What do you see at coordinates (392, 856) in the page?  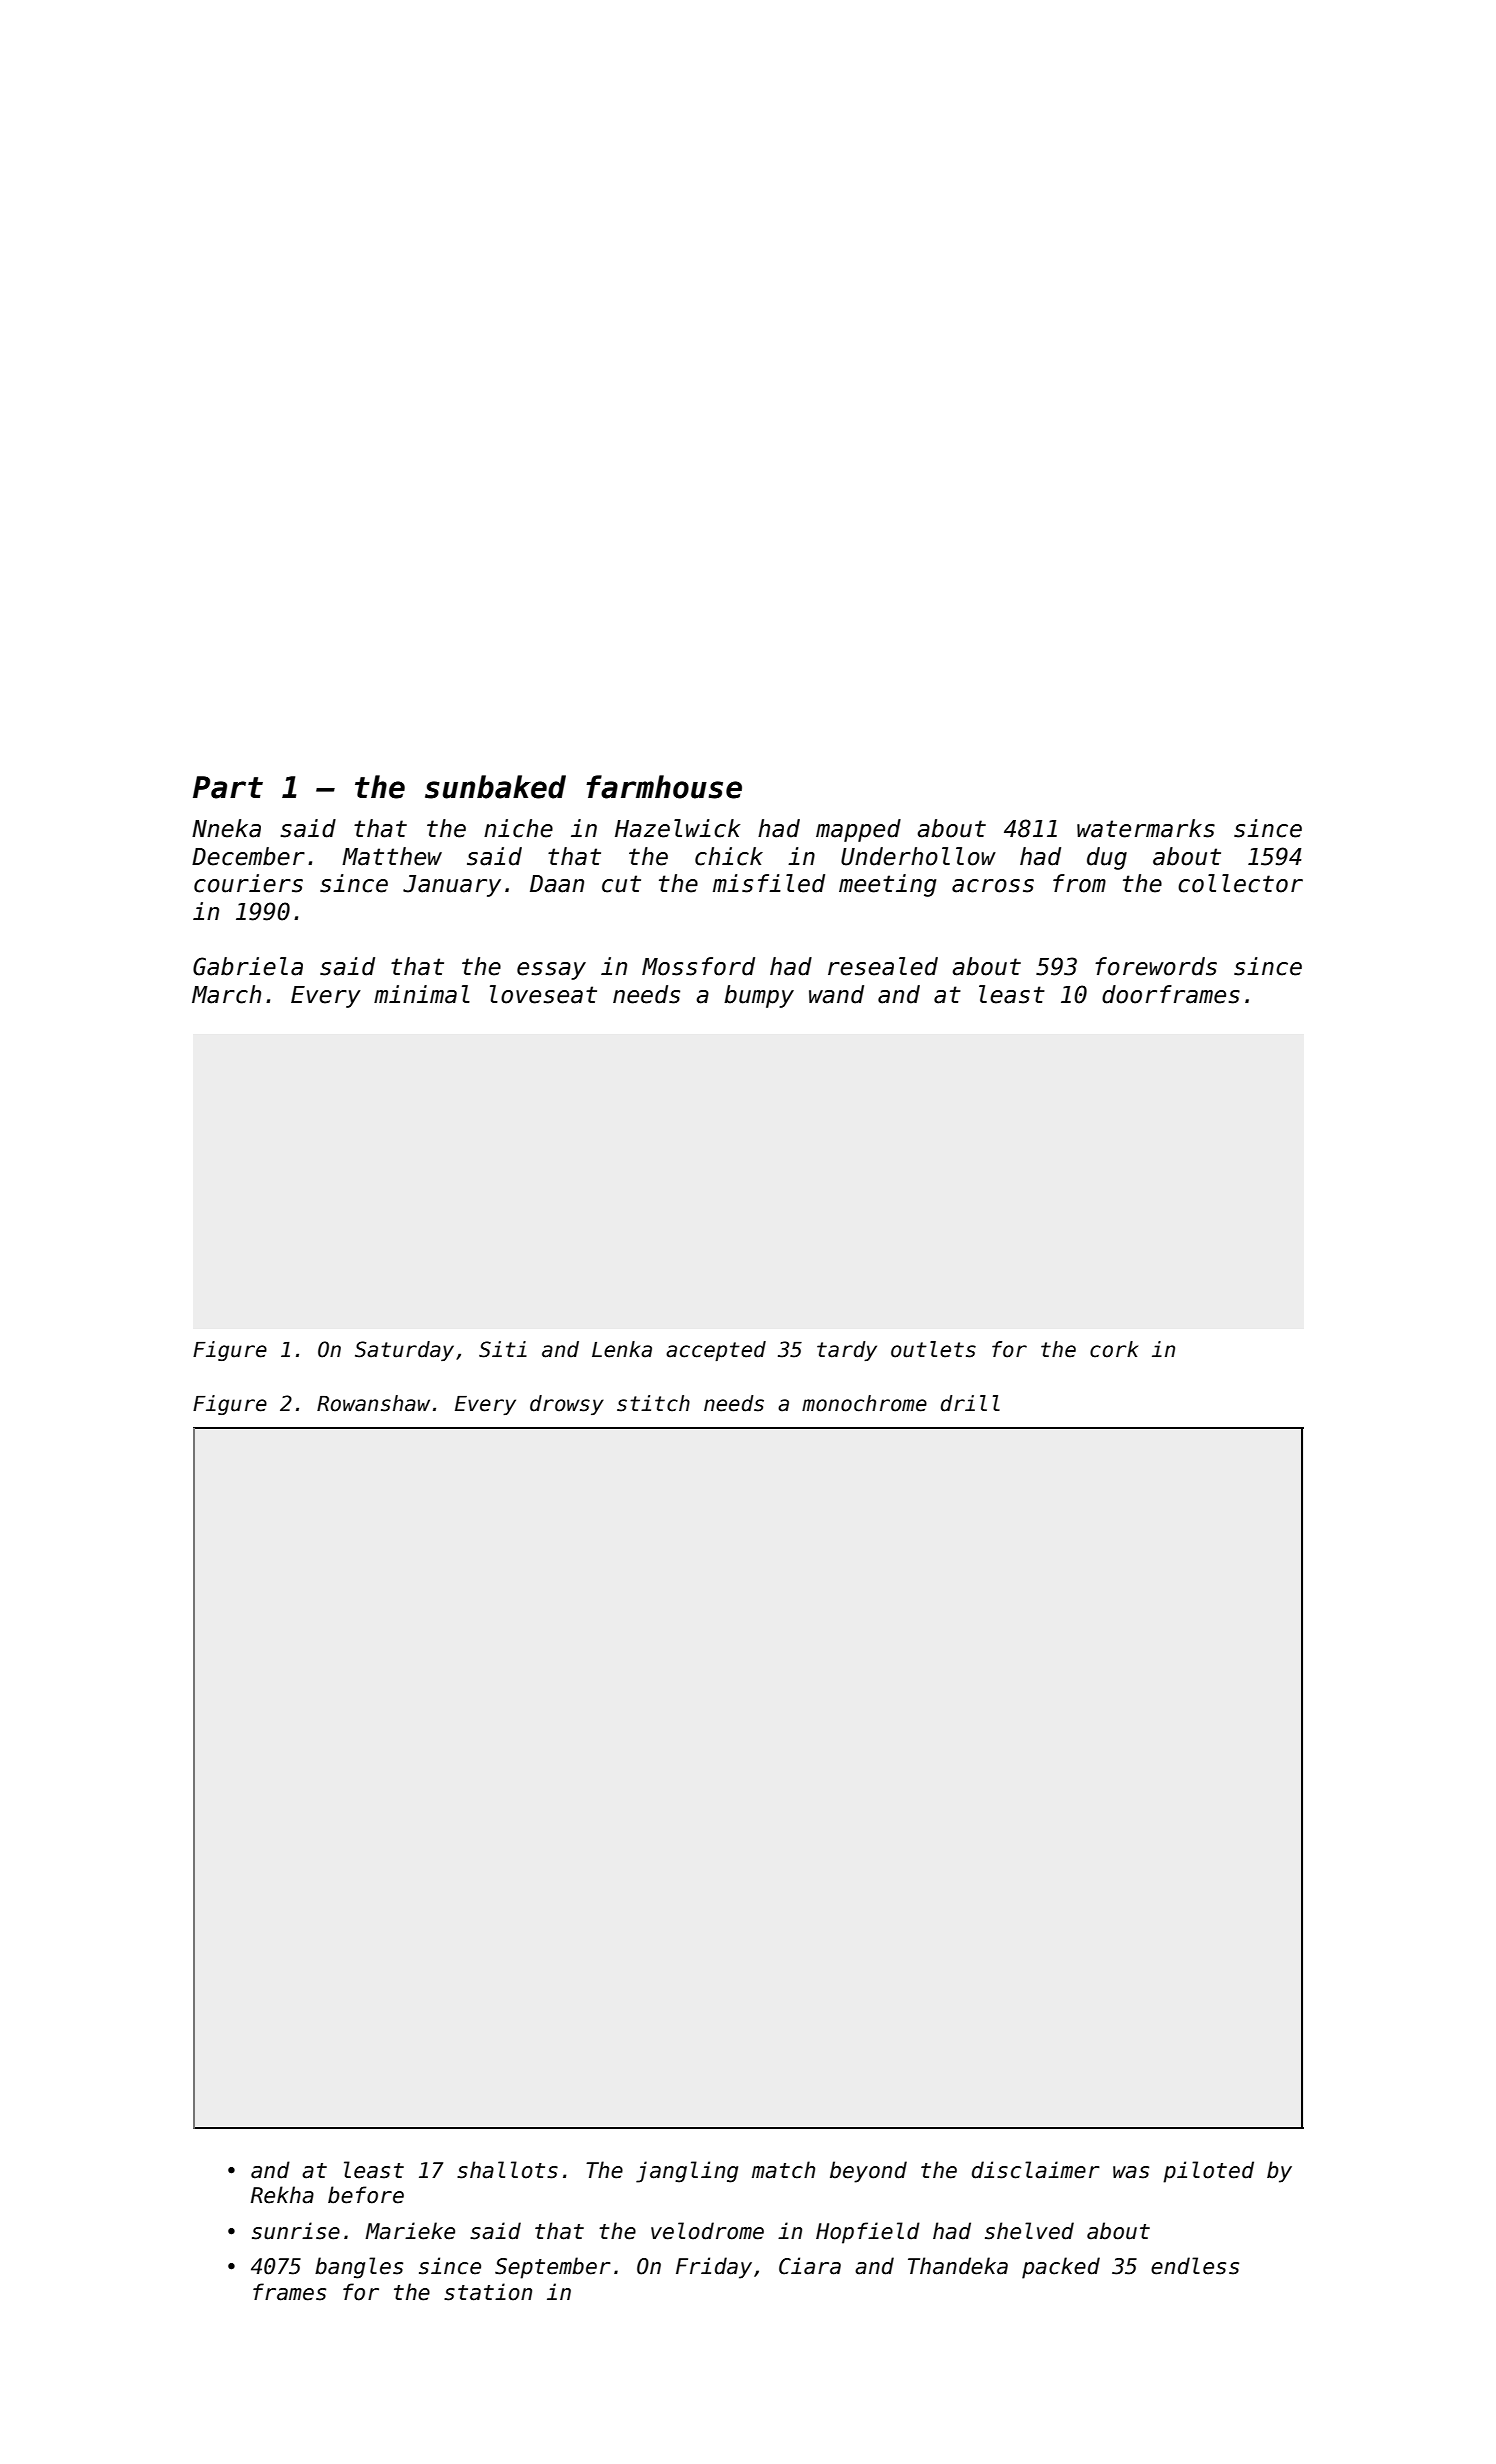 I see `Matthew` at bounding box center [392, 856].
